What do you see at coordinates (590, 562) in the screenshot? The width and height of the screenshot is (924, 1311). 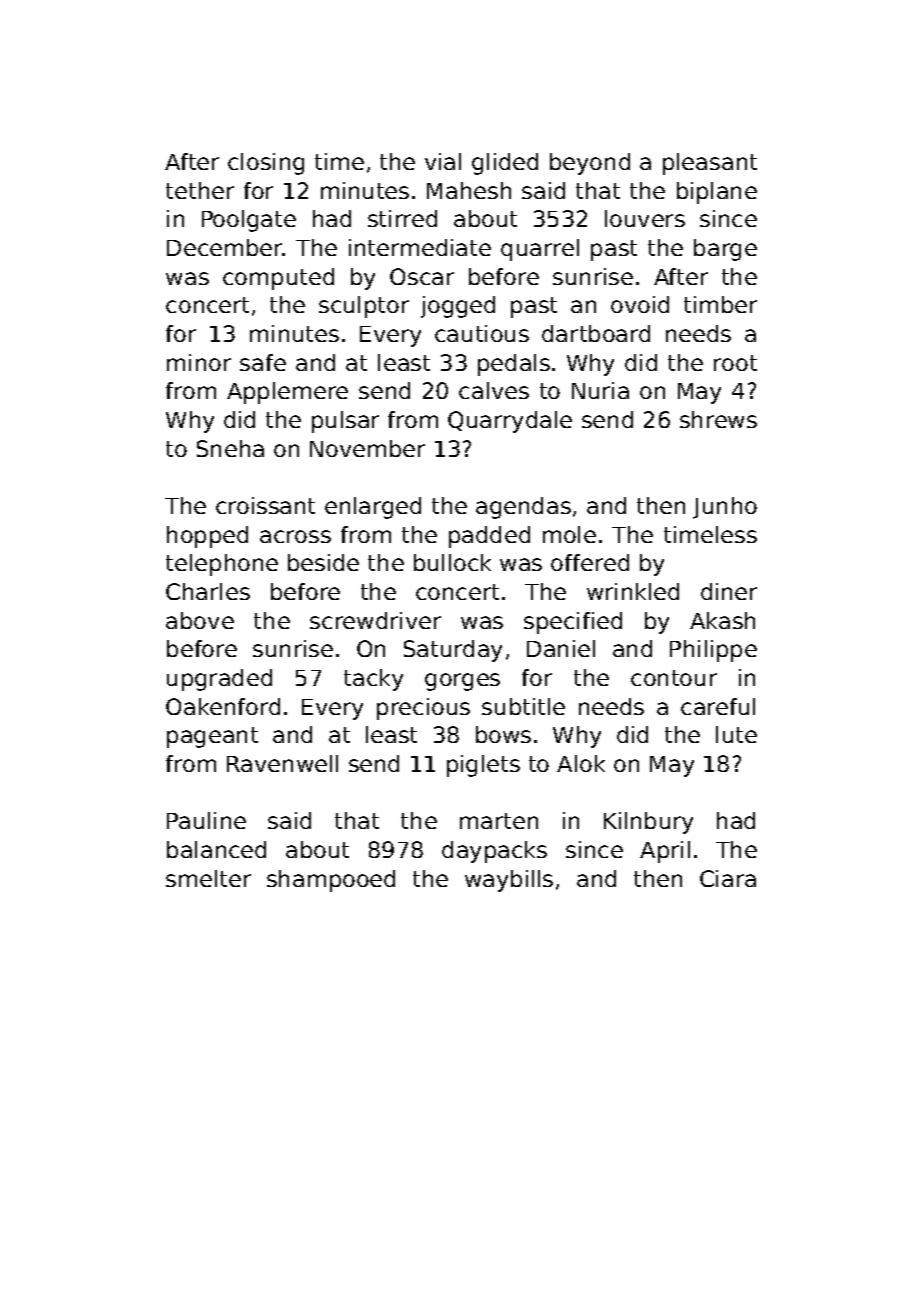 I see `offered` at bounding box center [590, 562].
